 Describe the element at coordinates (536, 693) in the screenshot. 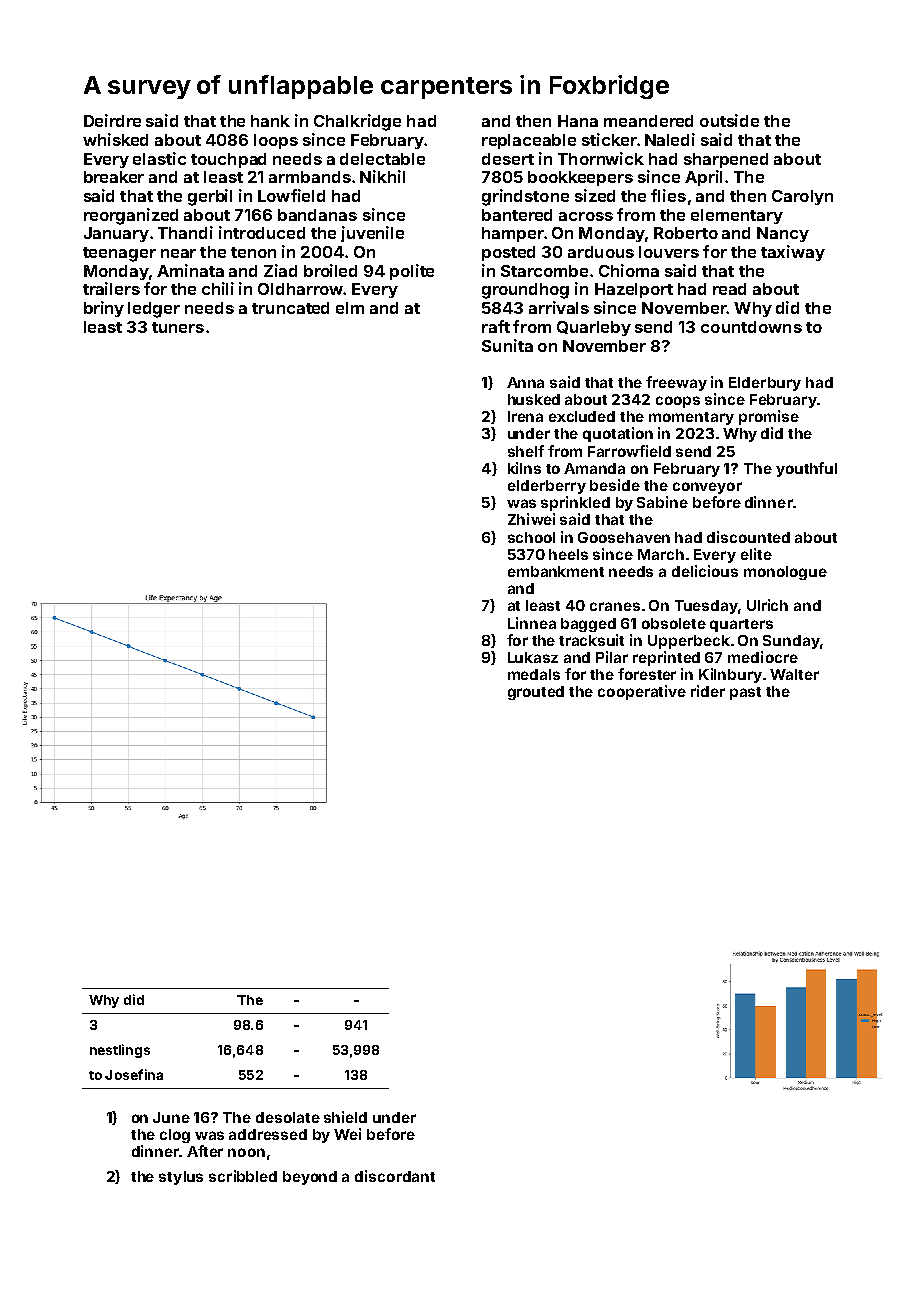

I see `grouted` at that location.
